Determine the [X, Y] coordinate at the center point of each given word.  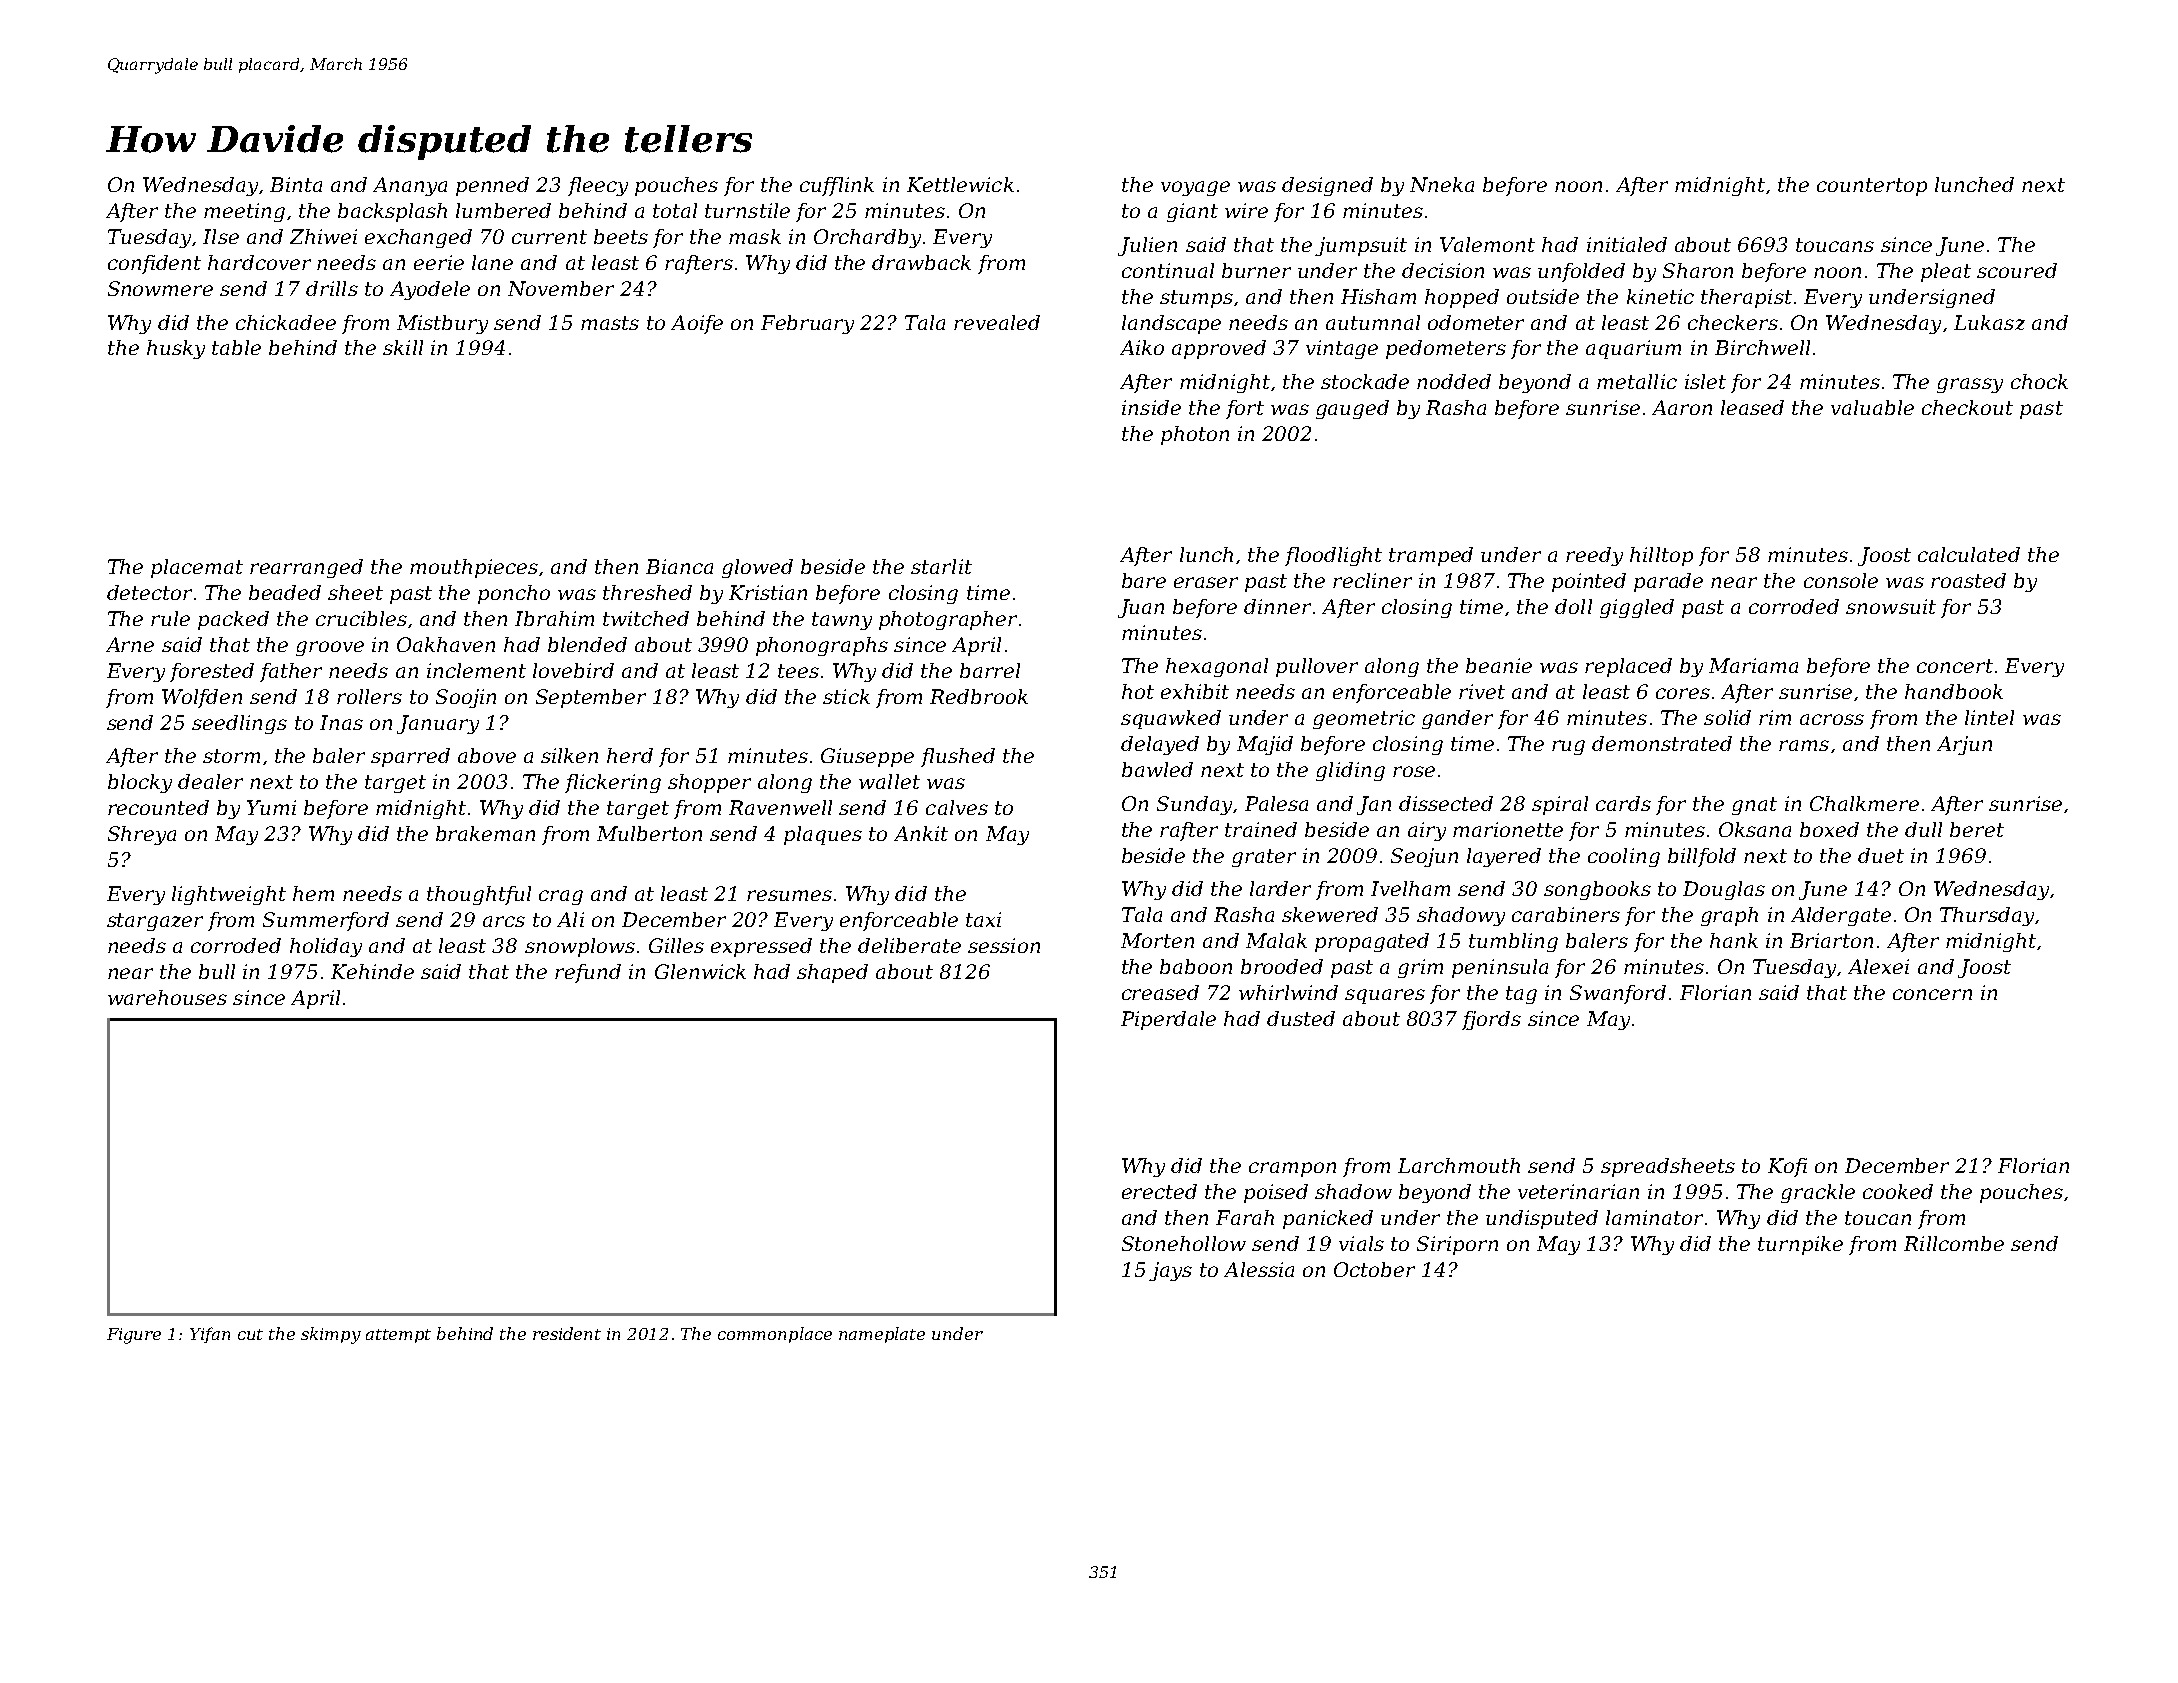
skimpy [331, 1335]
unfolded [1581, 272]
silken [569, 755]
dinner [1277, 606]
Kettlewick [960, 184]
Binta [296, 184]
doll [1573, 606]
